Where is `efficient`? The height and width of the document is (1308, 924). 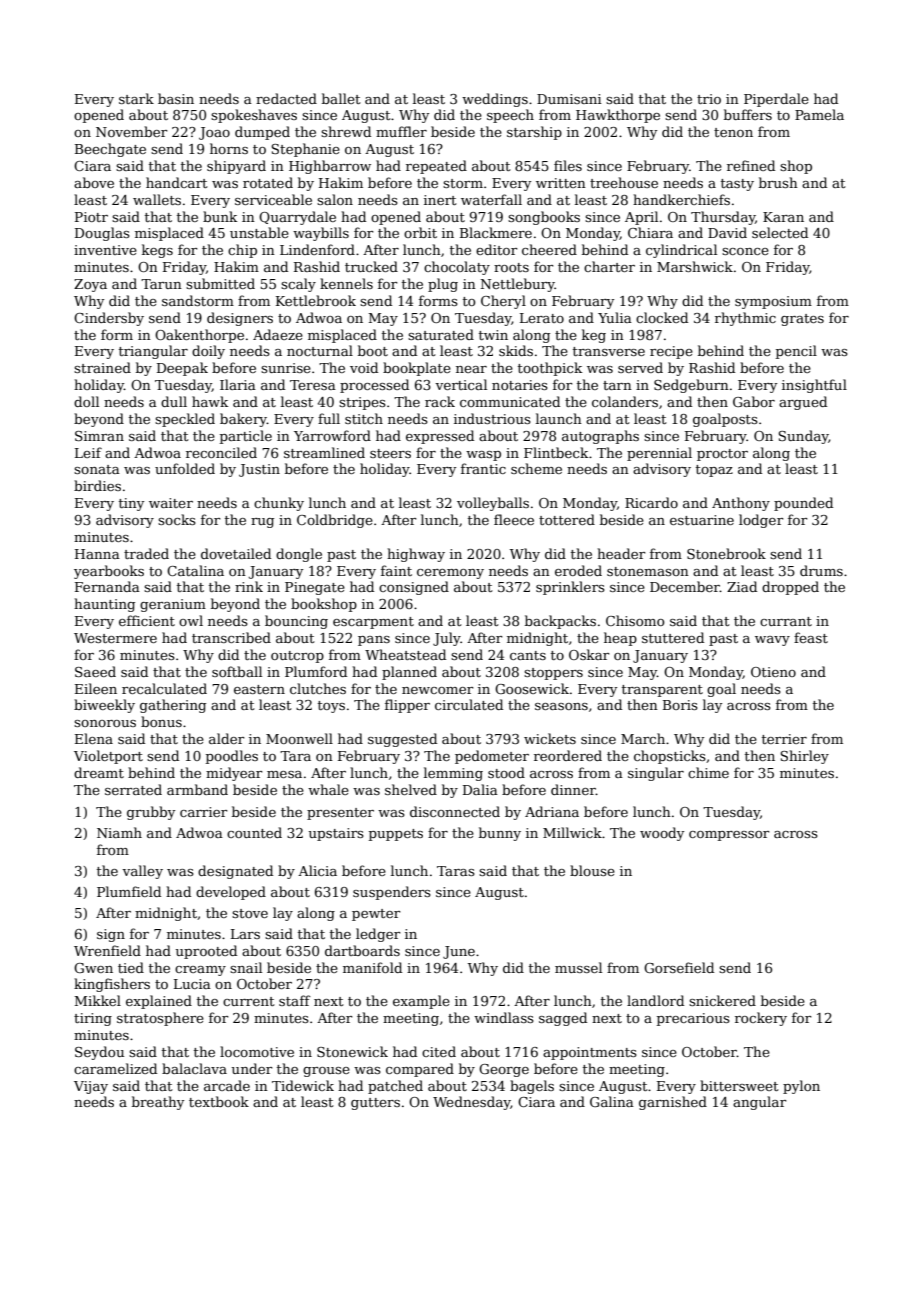
efficient is located at coordinates (147, 620).
